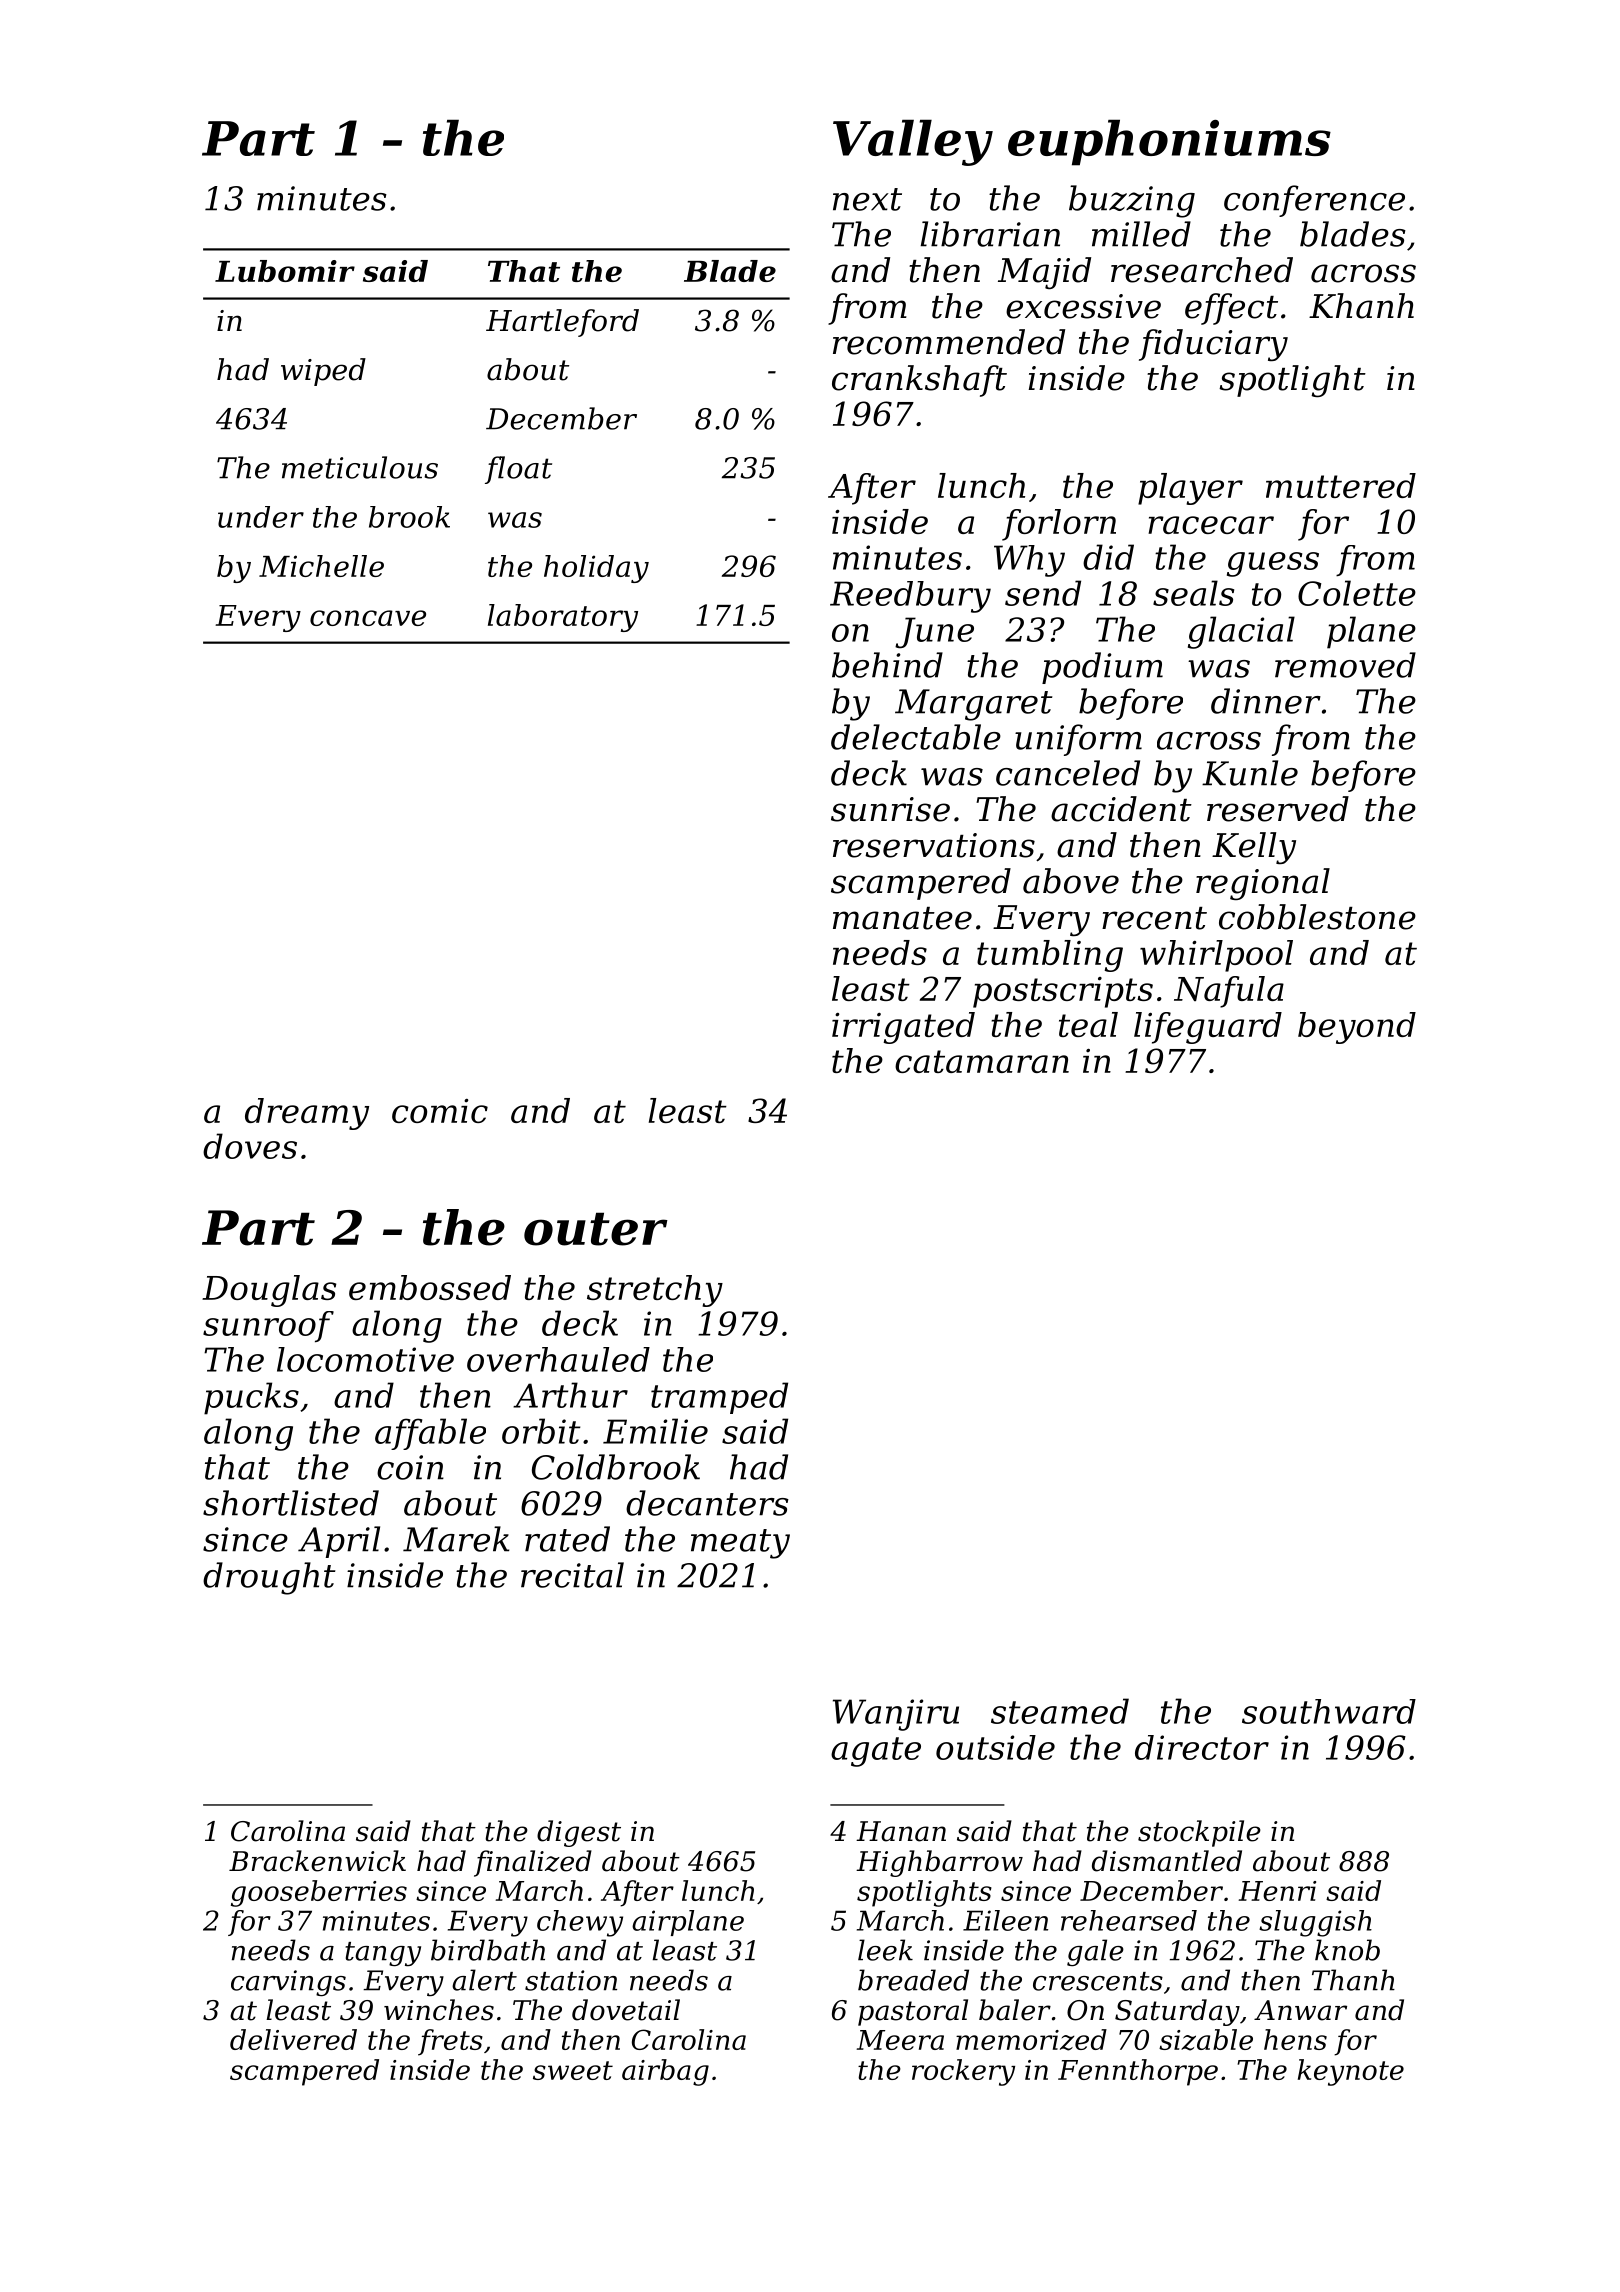 This screenshot has height=2292, width=1620. I want to click on manatee, so click(902, 918).
